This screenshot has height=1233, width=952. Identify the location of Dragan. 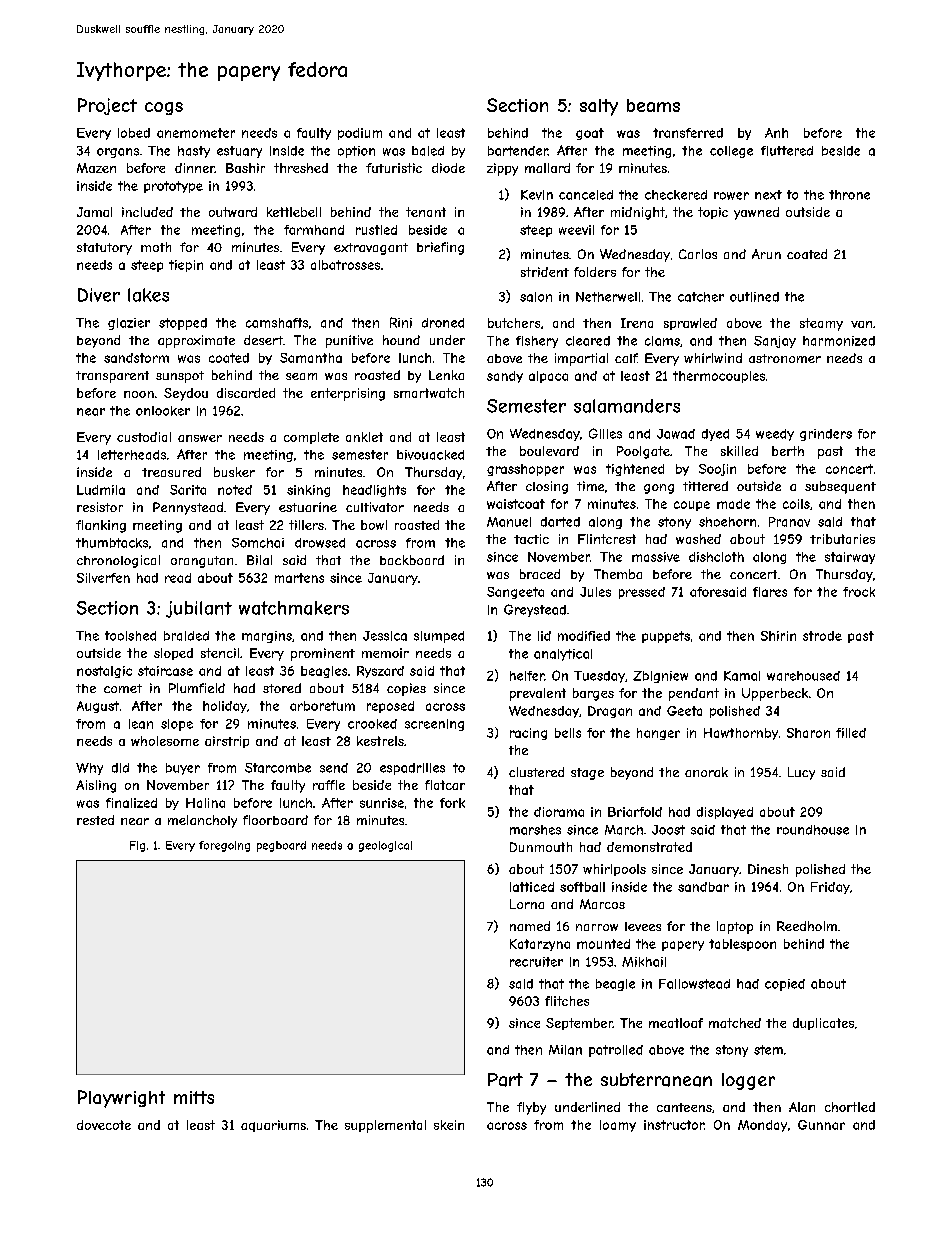
(610, 712).
